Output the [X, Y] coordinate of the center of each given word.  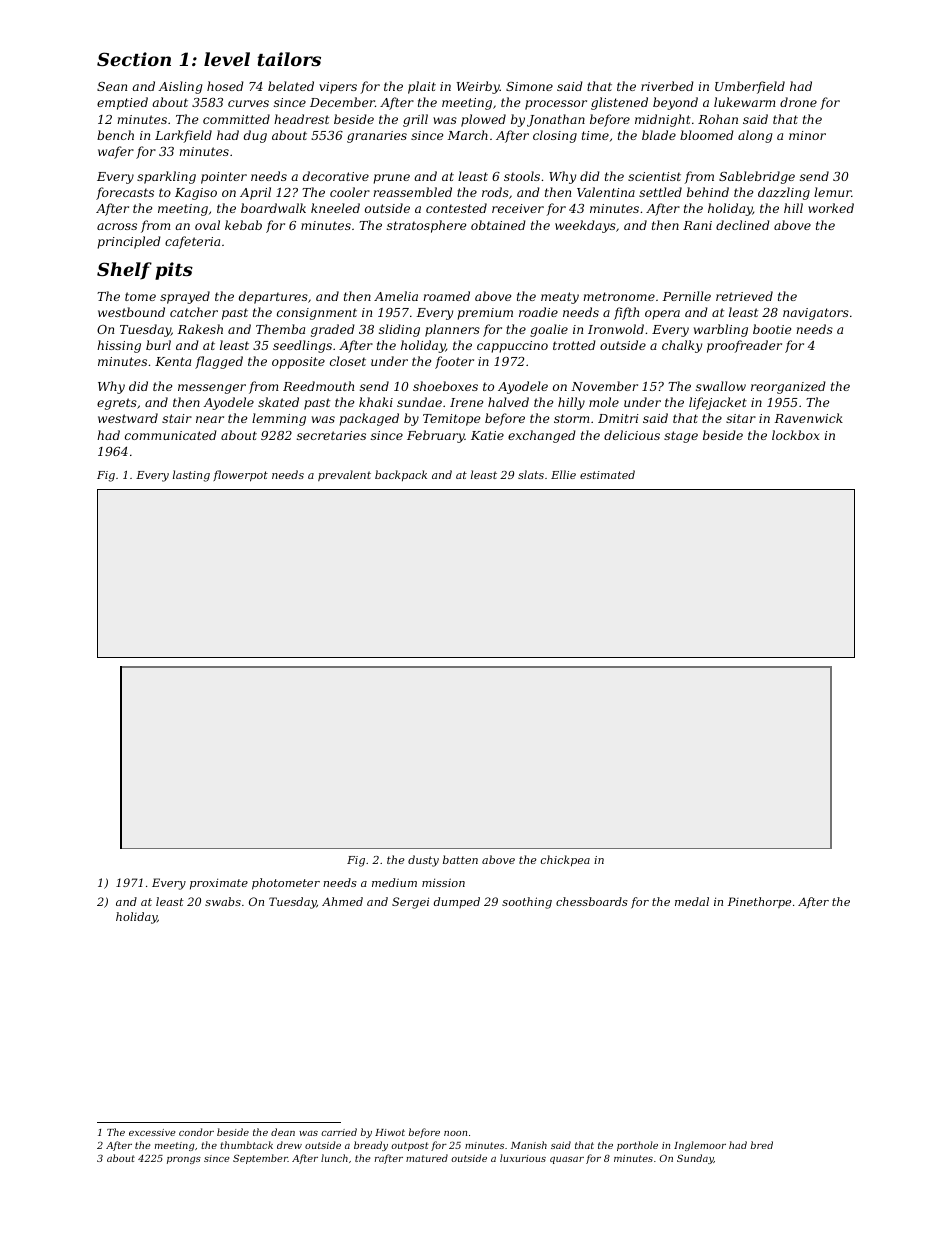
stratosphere [426, 226]
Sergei [410, 903]
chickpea [565, 860]
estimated [607, 474]
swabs [223, 901]
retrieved [744, 296]
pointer [224, 178]
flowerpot [240, 476]
